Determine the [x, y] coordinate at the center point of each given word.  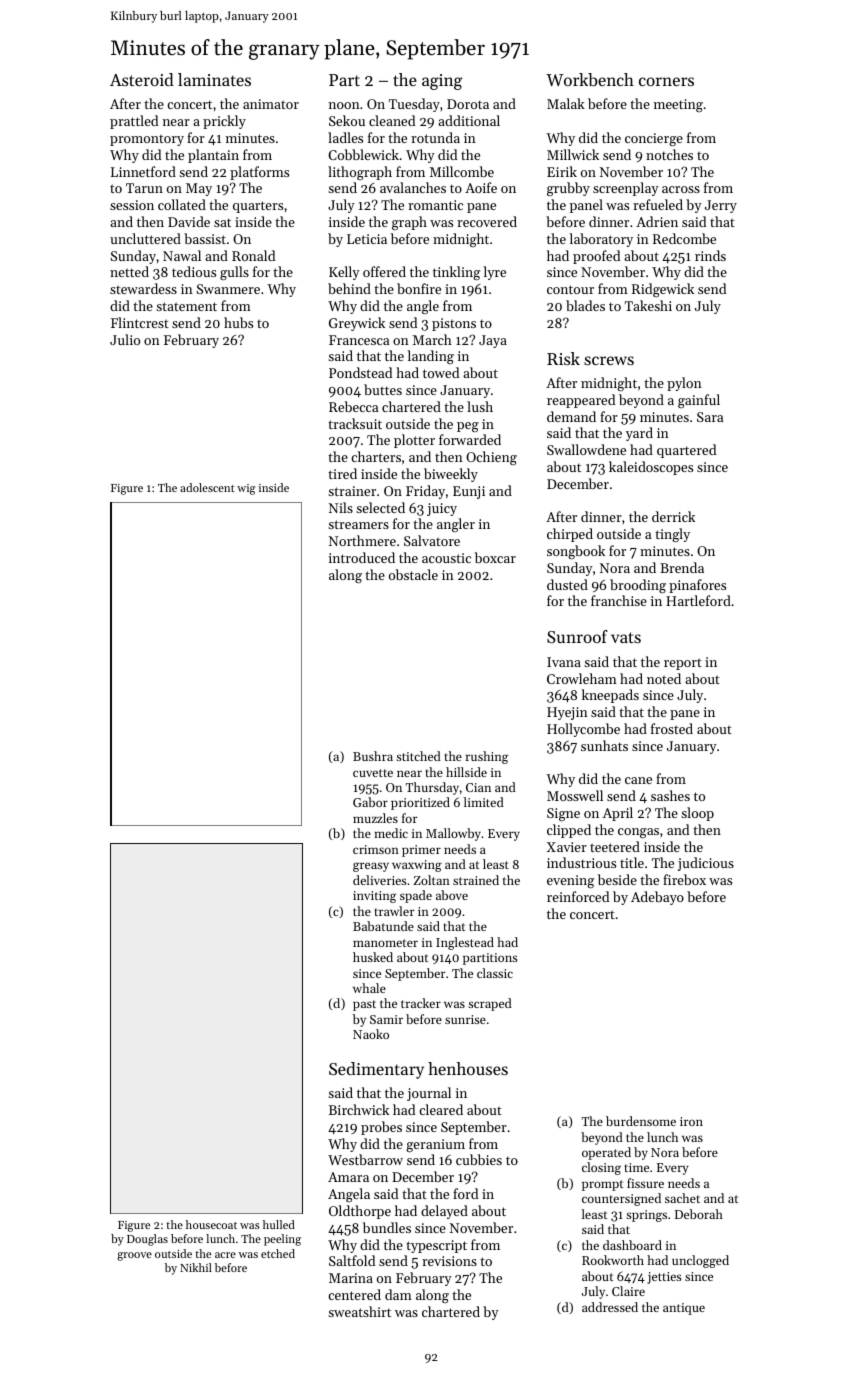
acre [225, 1255]
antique [684, 1309]
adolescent [207, 487]
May [199, 189]
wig [246, 489]
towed [441, 372]
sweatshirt [359, 1311]
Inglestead [465, 943]
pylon [684, 384]
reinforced [578, 896]
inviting [374, 897]
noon [344, 105]
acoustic [446, 558]
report [683, 664]
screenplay [626, 189]
